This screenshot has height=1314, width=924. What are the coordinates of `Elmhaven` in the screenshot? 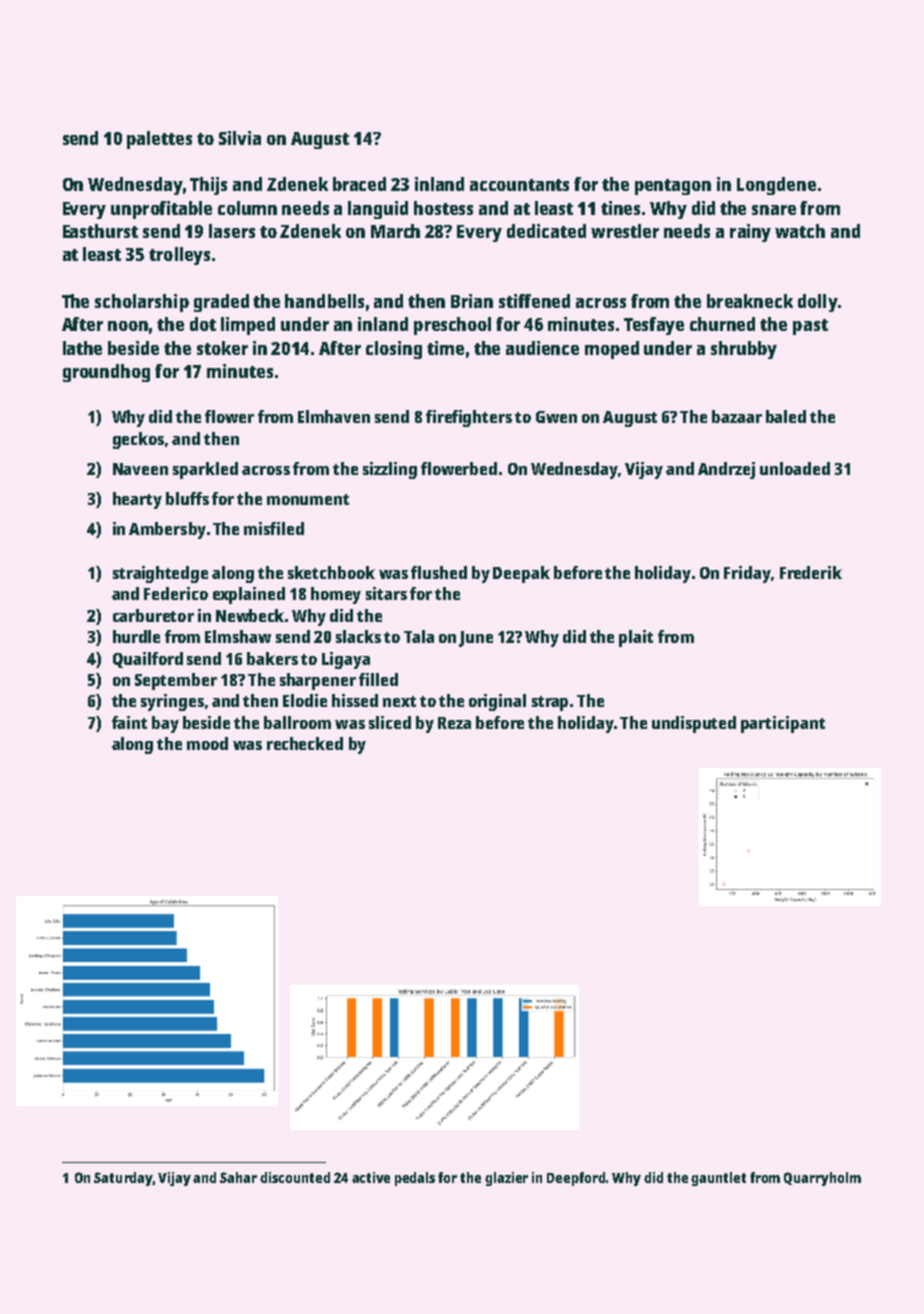 It's located at (334, 416).
